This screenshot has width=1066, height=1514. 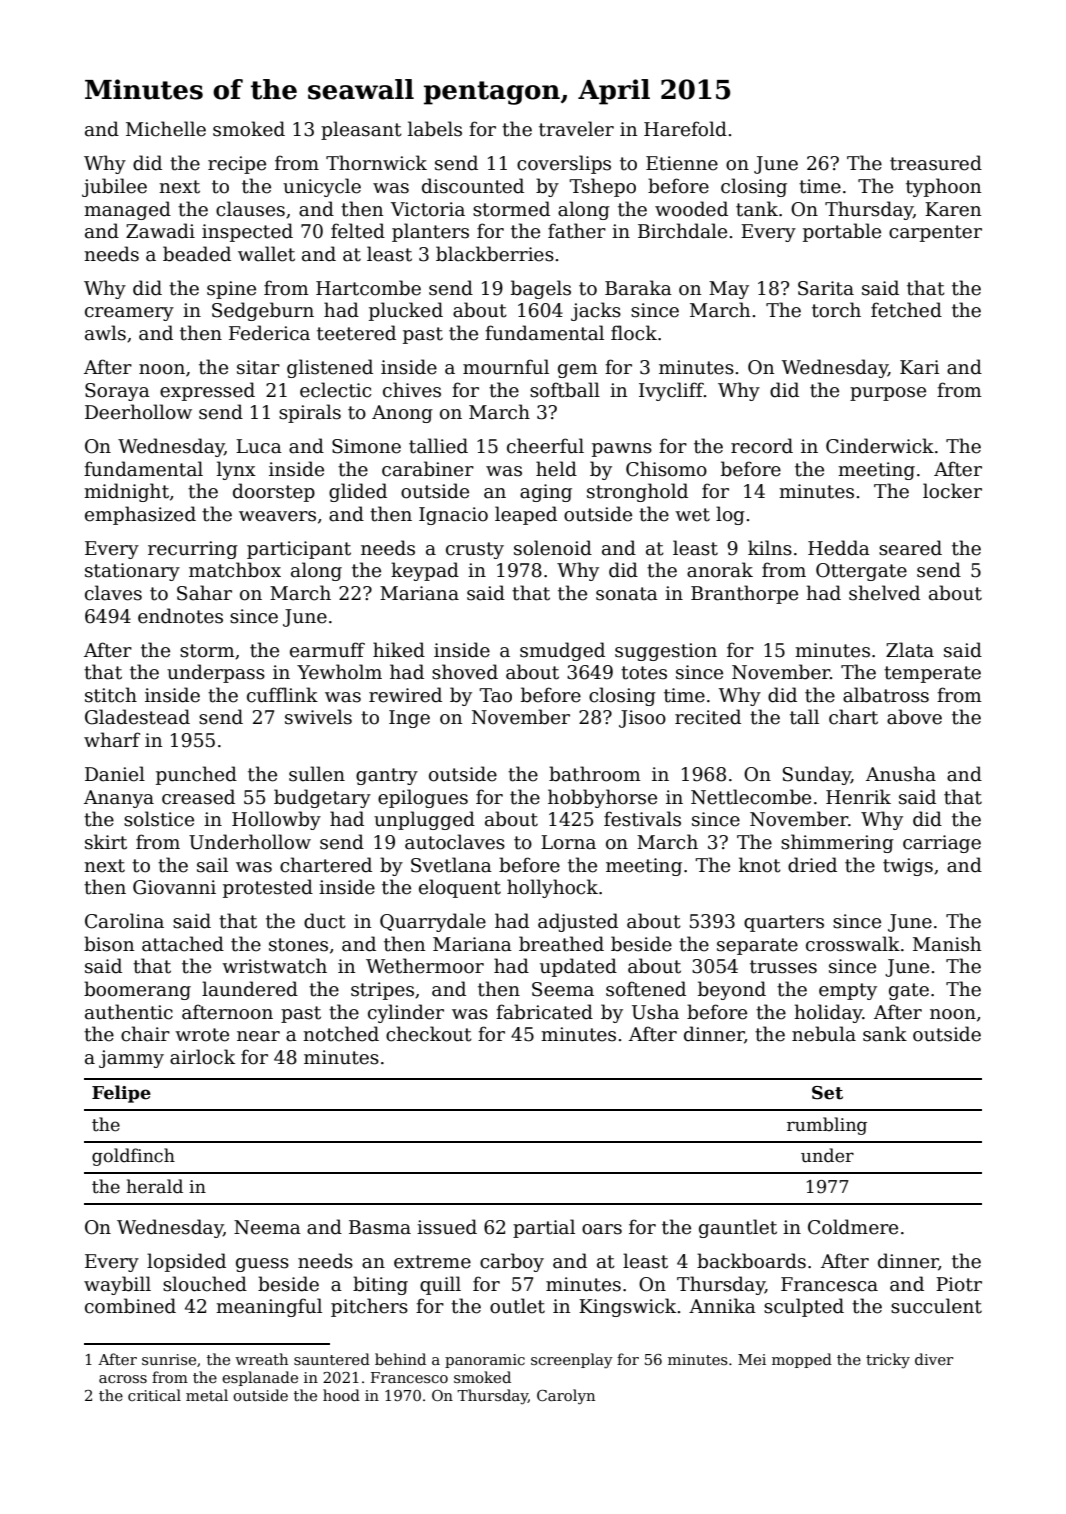 What do you see at coordinates (564, 164) in the screenshot?
I see `coverslips` at bounding box center [564, 164].
